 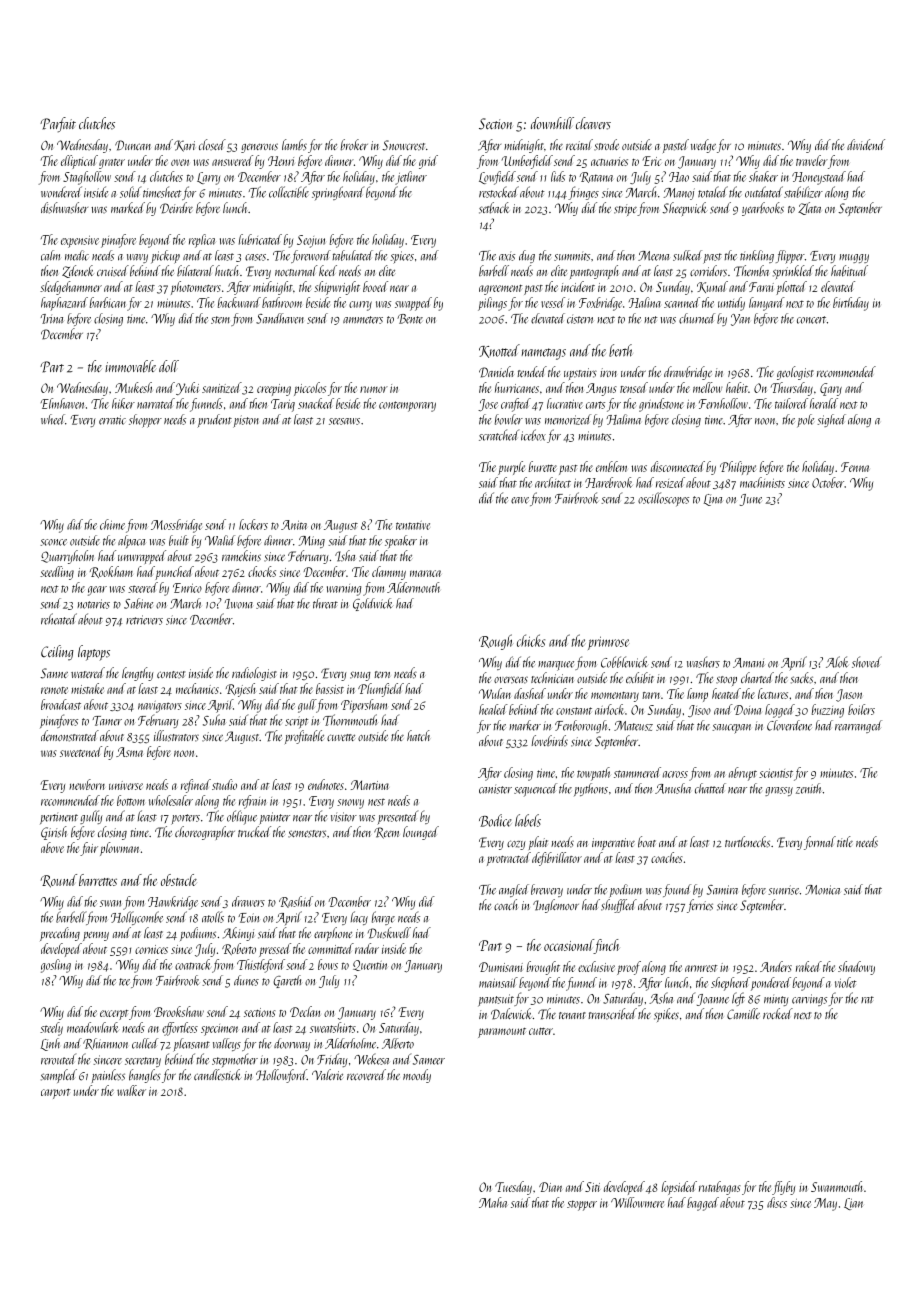 I want to click on recital, so click(x=579, y=145).
